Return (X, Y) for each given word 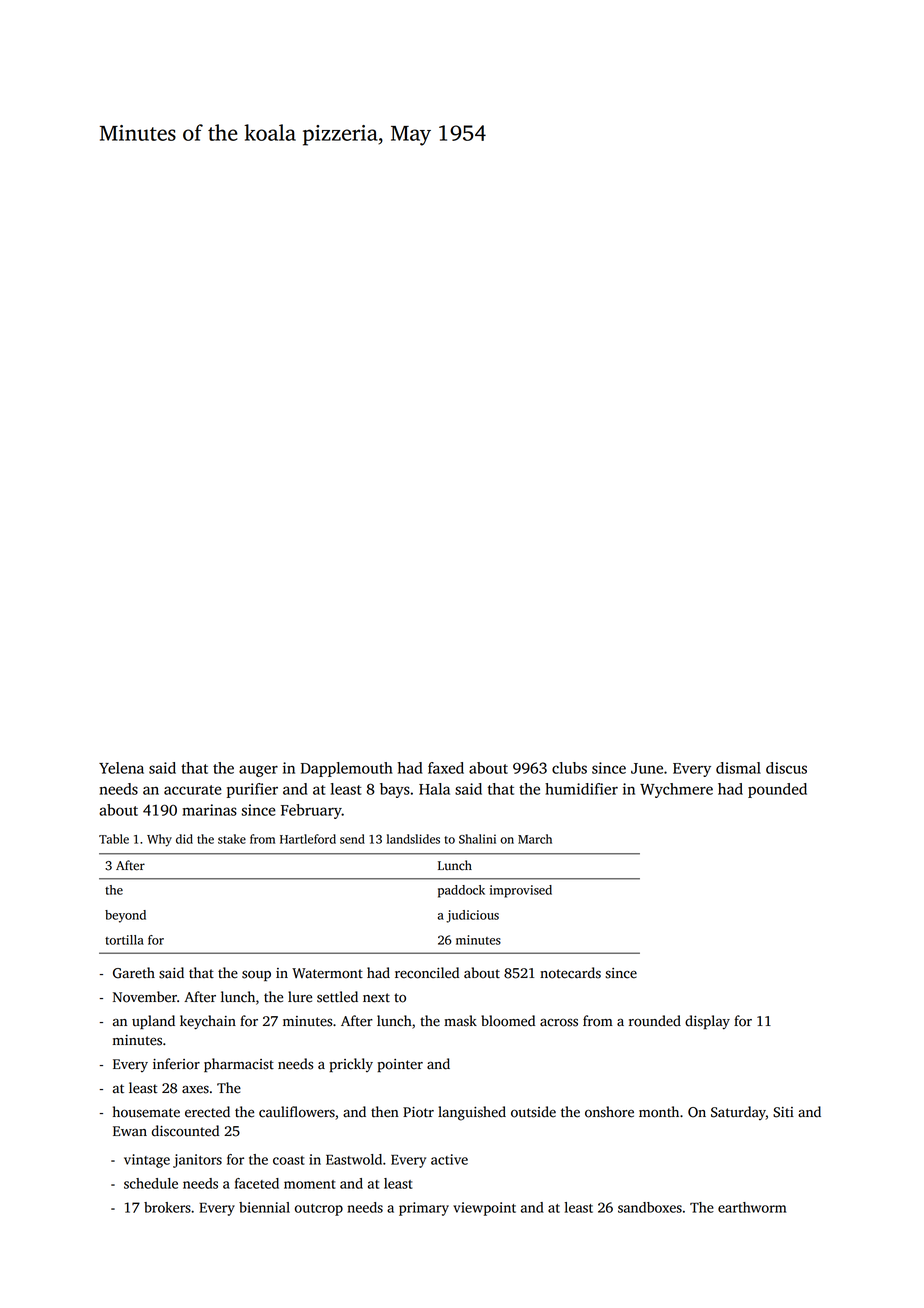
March (535, 839)
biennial (264, 1207)
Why (159, 840)
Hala (434, 789)
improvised (521, 891)
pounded (777, 790)
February (311, 811)
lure (300, 997)
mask (460, 1021)
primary (424, 1209)
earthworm (752, 1207)
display (707, 1022)
